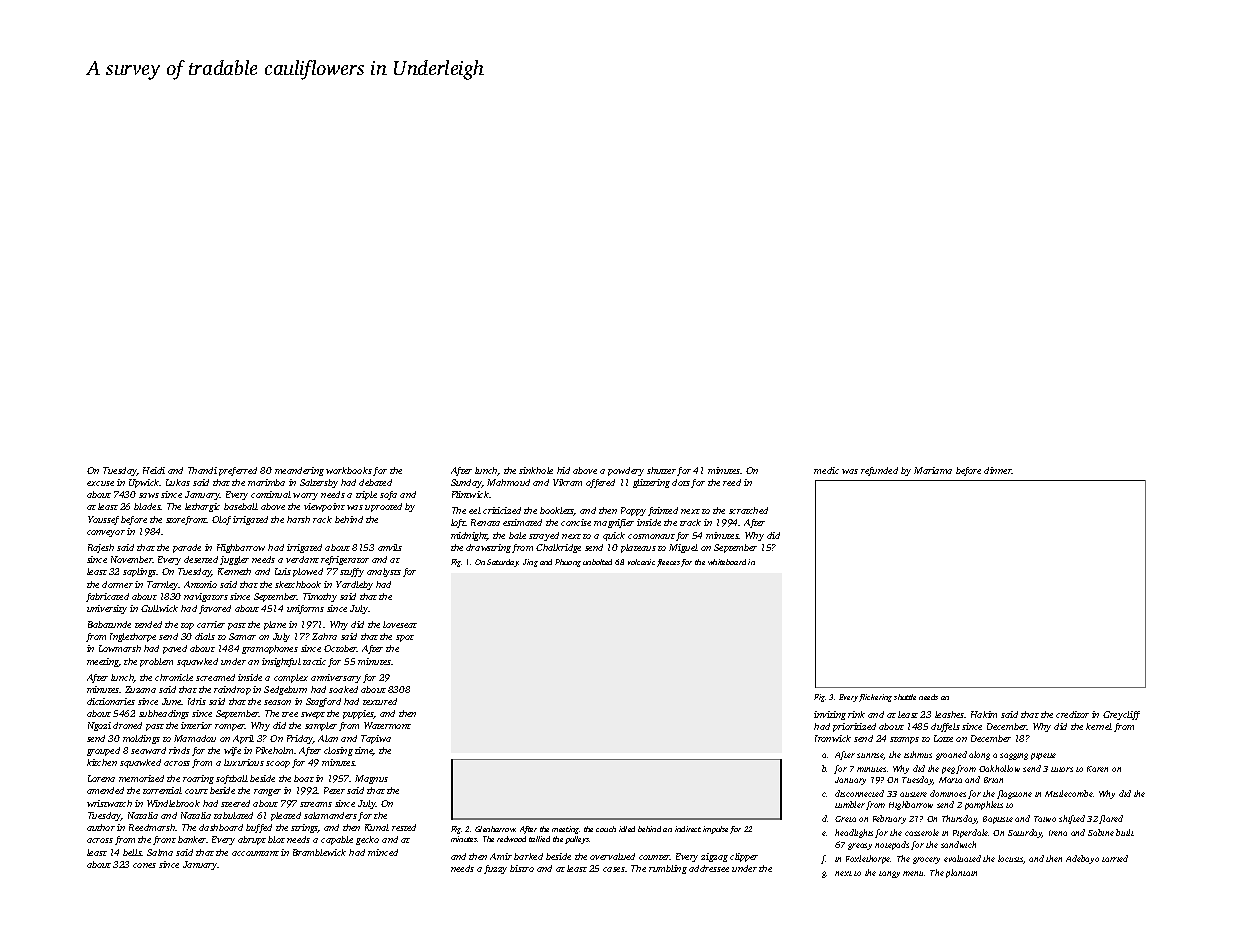 This document has width=1233, height=952. I want to click on Jing, so click(530, 563).
